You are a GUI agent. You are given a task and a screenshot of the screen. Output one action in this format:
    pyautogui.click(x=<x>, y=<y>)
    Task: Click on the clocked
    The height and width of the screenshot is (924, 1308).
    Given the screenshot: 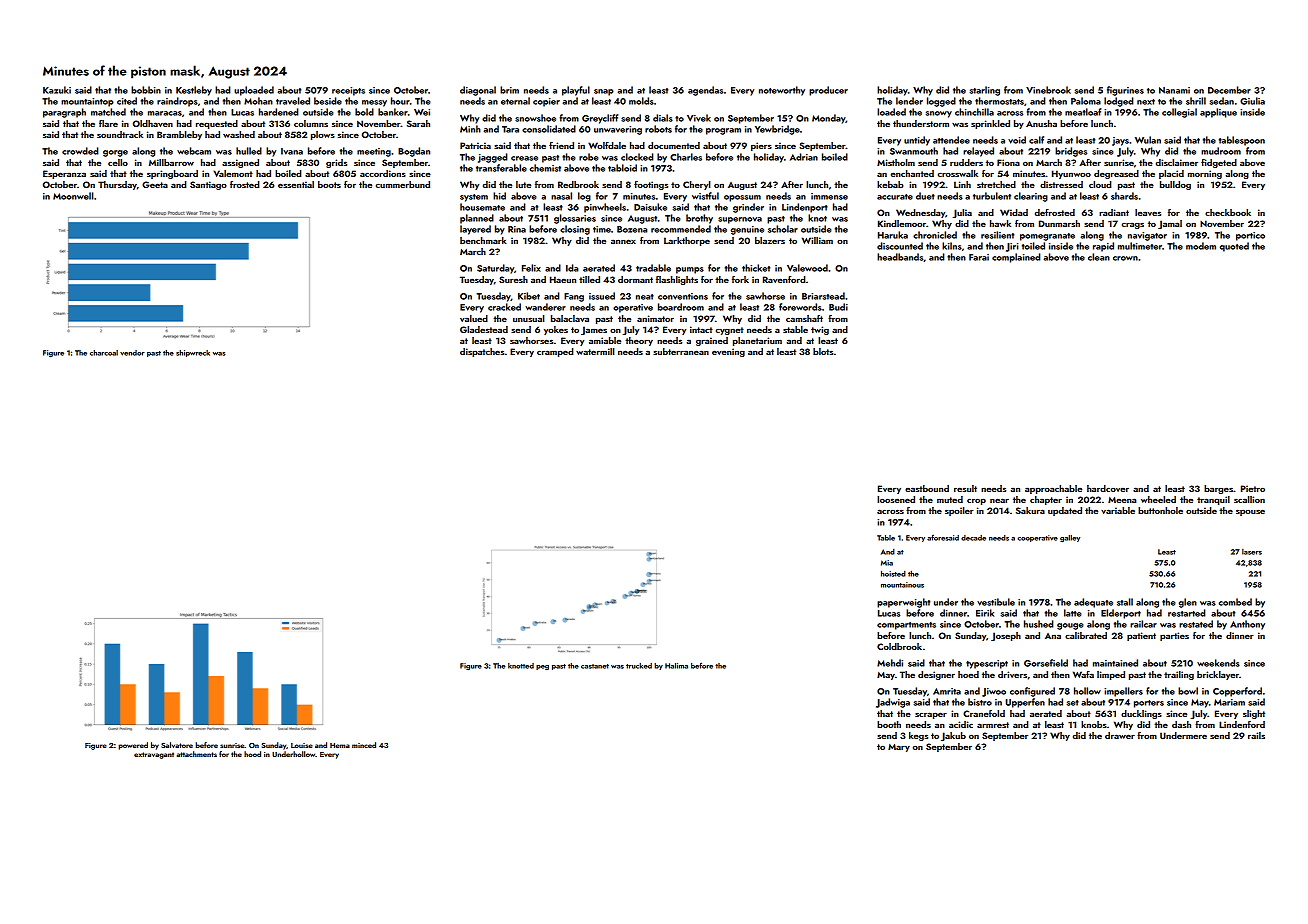 What is the action you would take?
    pyautogui.click(x=637, y=157)
